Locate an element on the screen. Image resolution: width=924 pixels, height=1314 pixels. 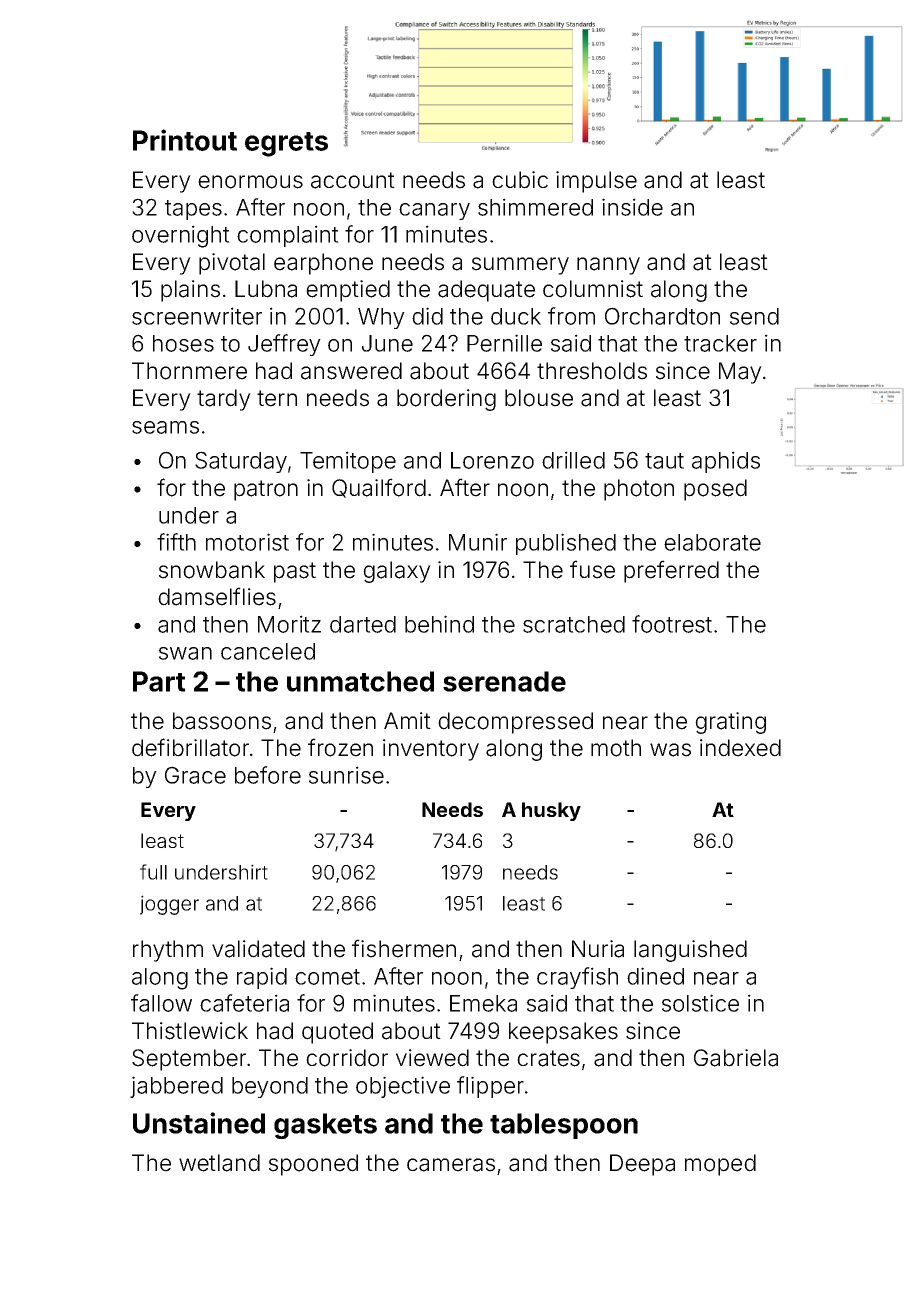
Lorenzo is located at coordinates (492, 460).
